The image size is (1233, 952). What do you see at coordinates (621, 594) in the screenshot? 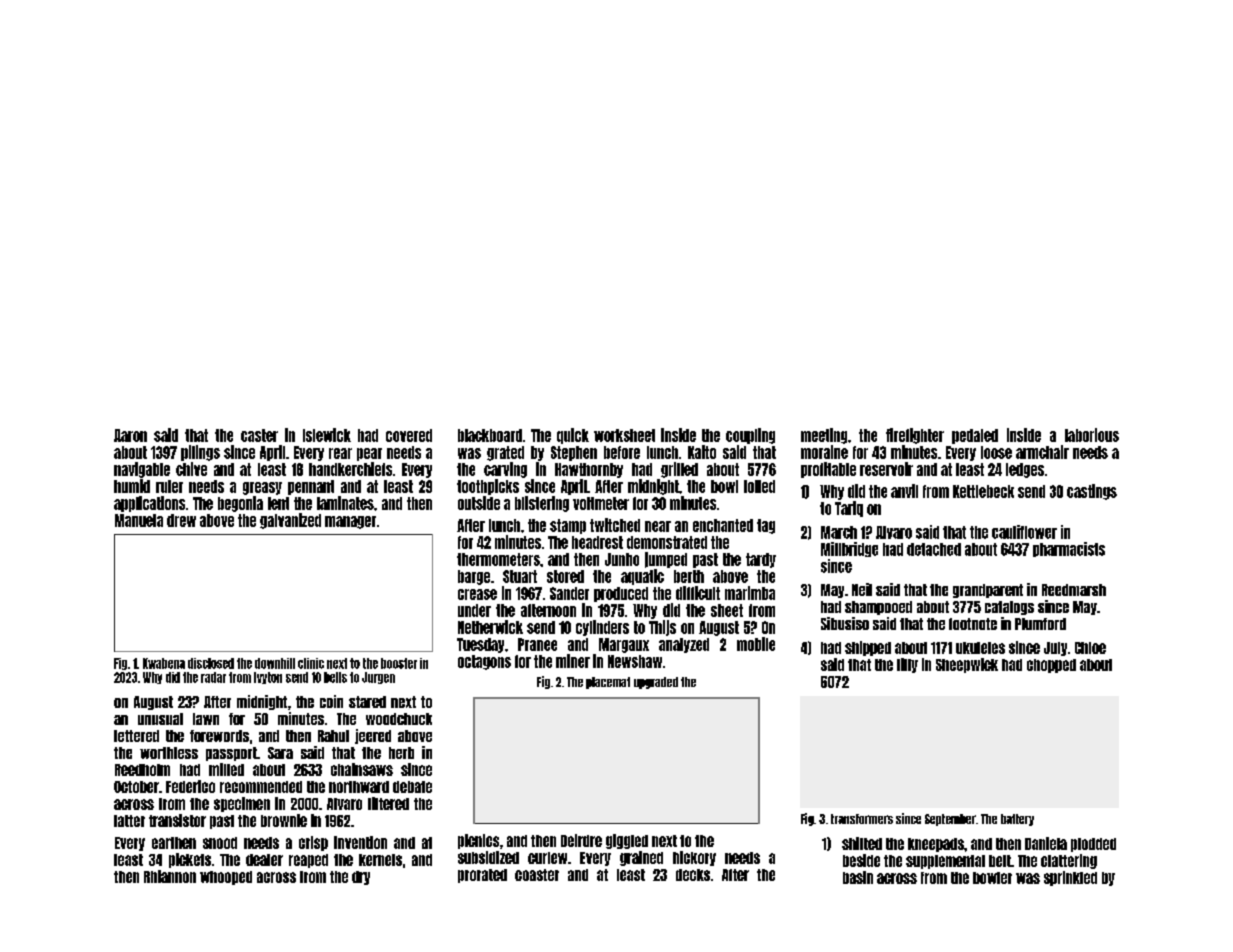
I see `produced` at bounding box center [621, 594].
